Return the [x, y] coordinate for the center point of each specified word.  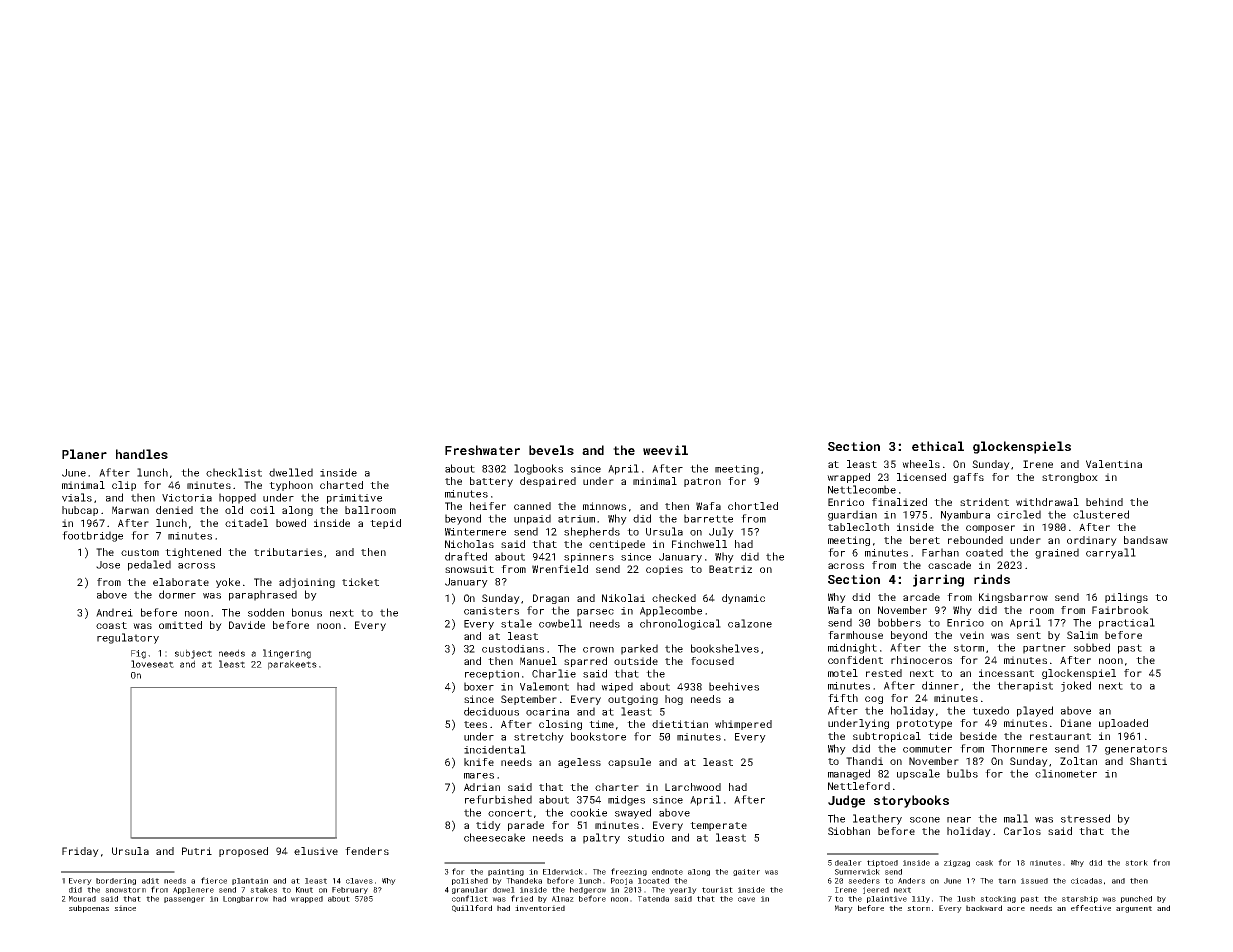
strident [984, 502]
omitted [180, 625]
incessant [1006, 673]
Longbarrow [246, 899]
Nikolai [623, 598]
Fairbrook [1120, 610]
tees [475, 724]
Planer [84, 454]
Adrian [482, 787]
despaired [548, 482]
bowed [291, 523]
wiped [617, 687]
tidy [488, 826]
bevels [551, 450]
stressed [1085, 818]
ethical [938, 446]
